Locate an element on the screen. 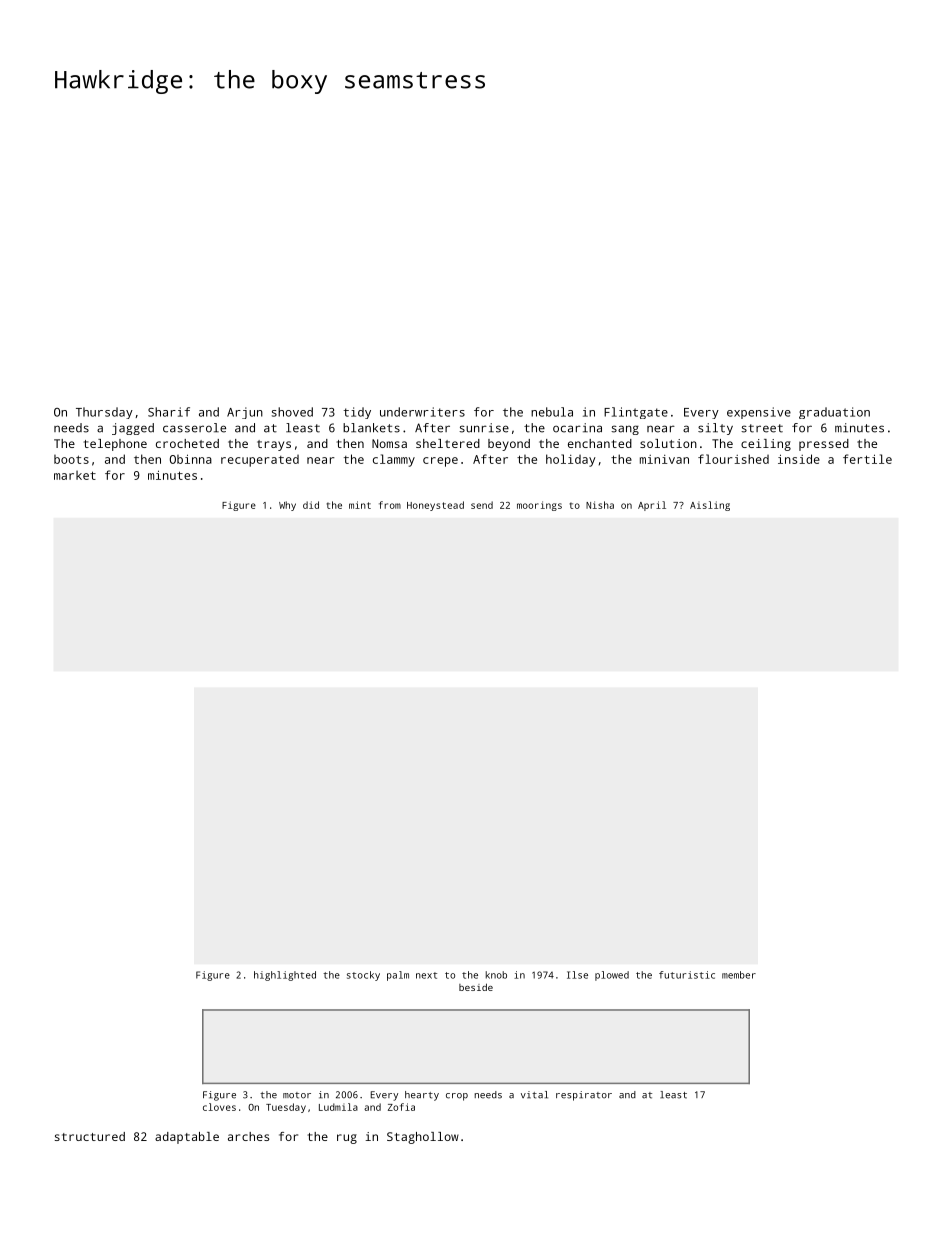 The height and width of the screenshot is (1233, 952). Ilse is located at coordinates (577, 975).
